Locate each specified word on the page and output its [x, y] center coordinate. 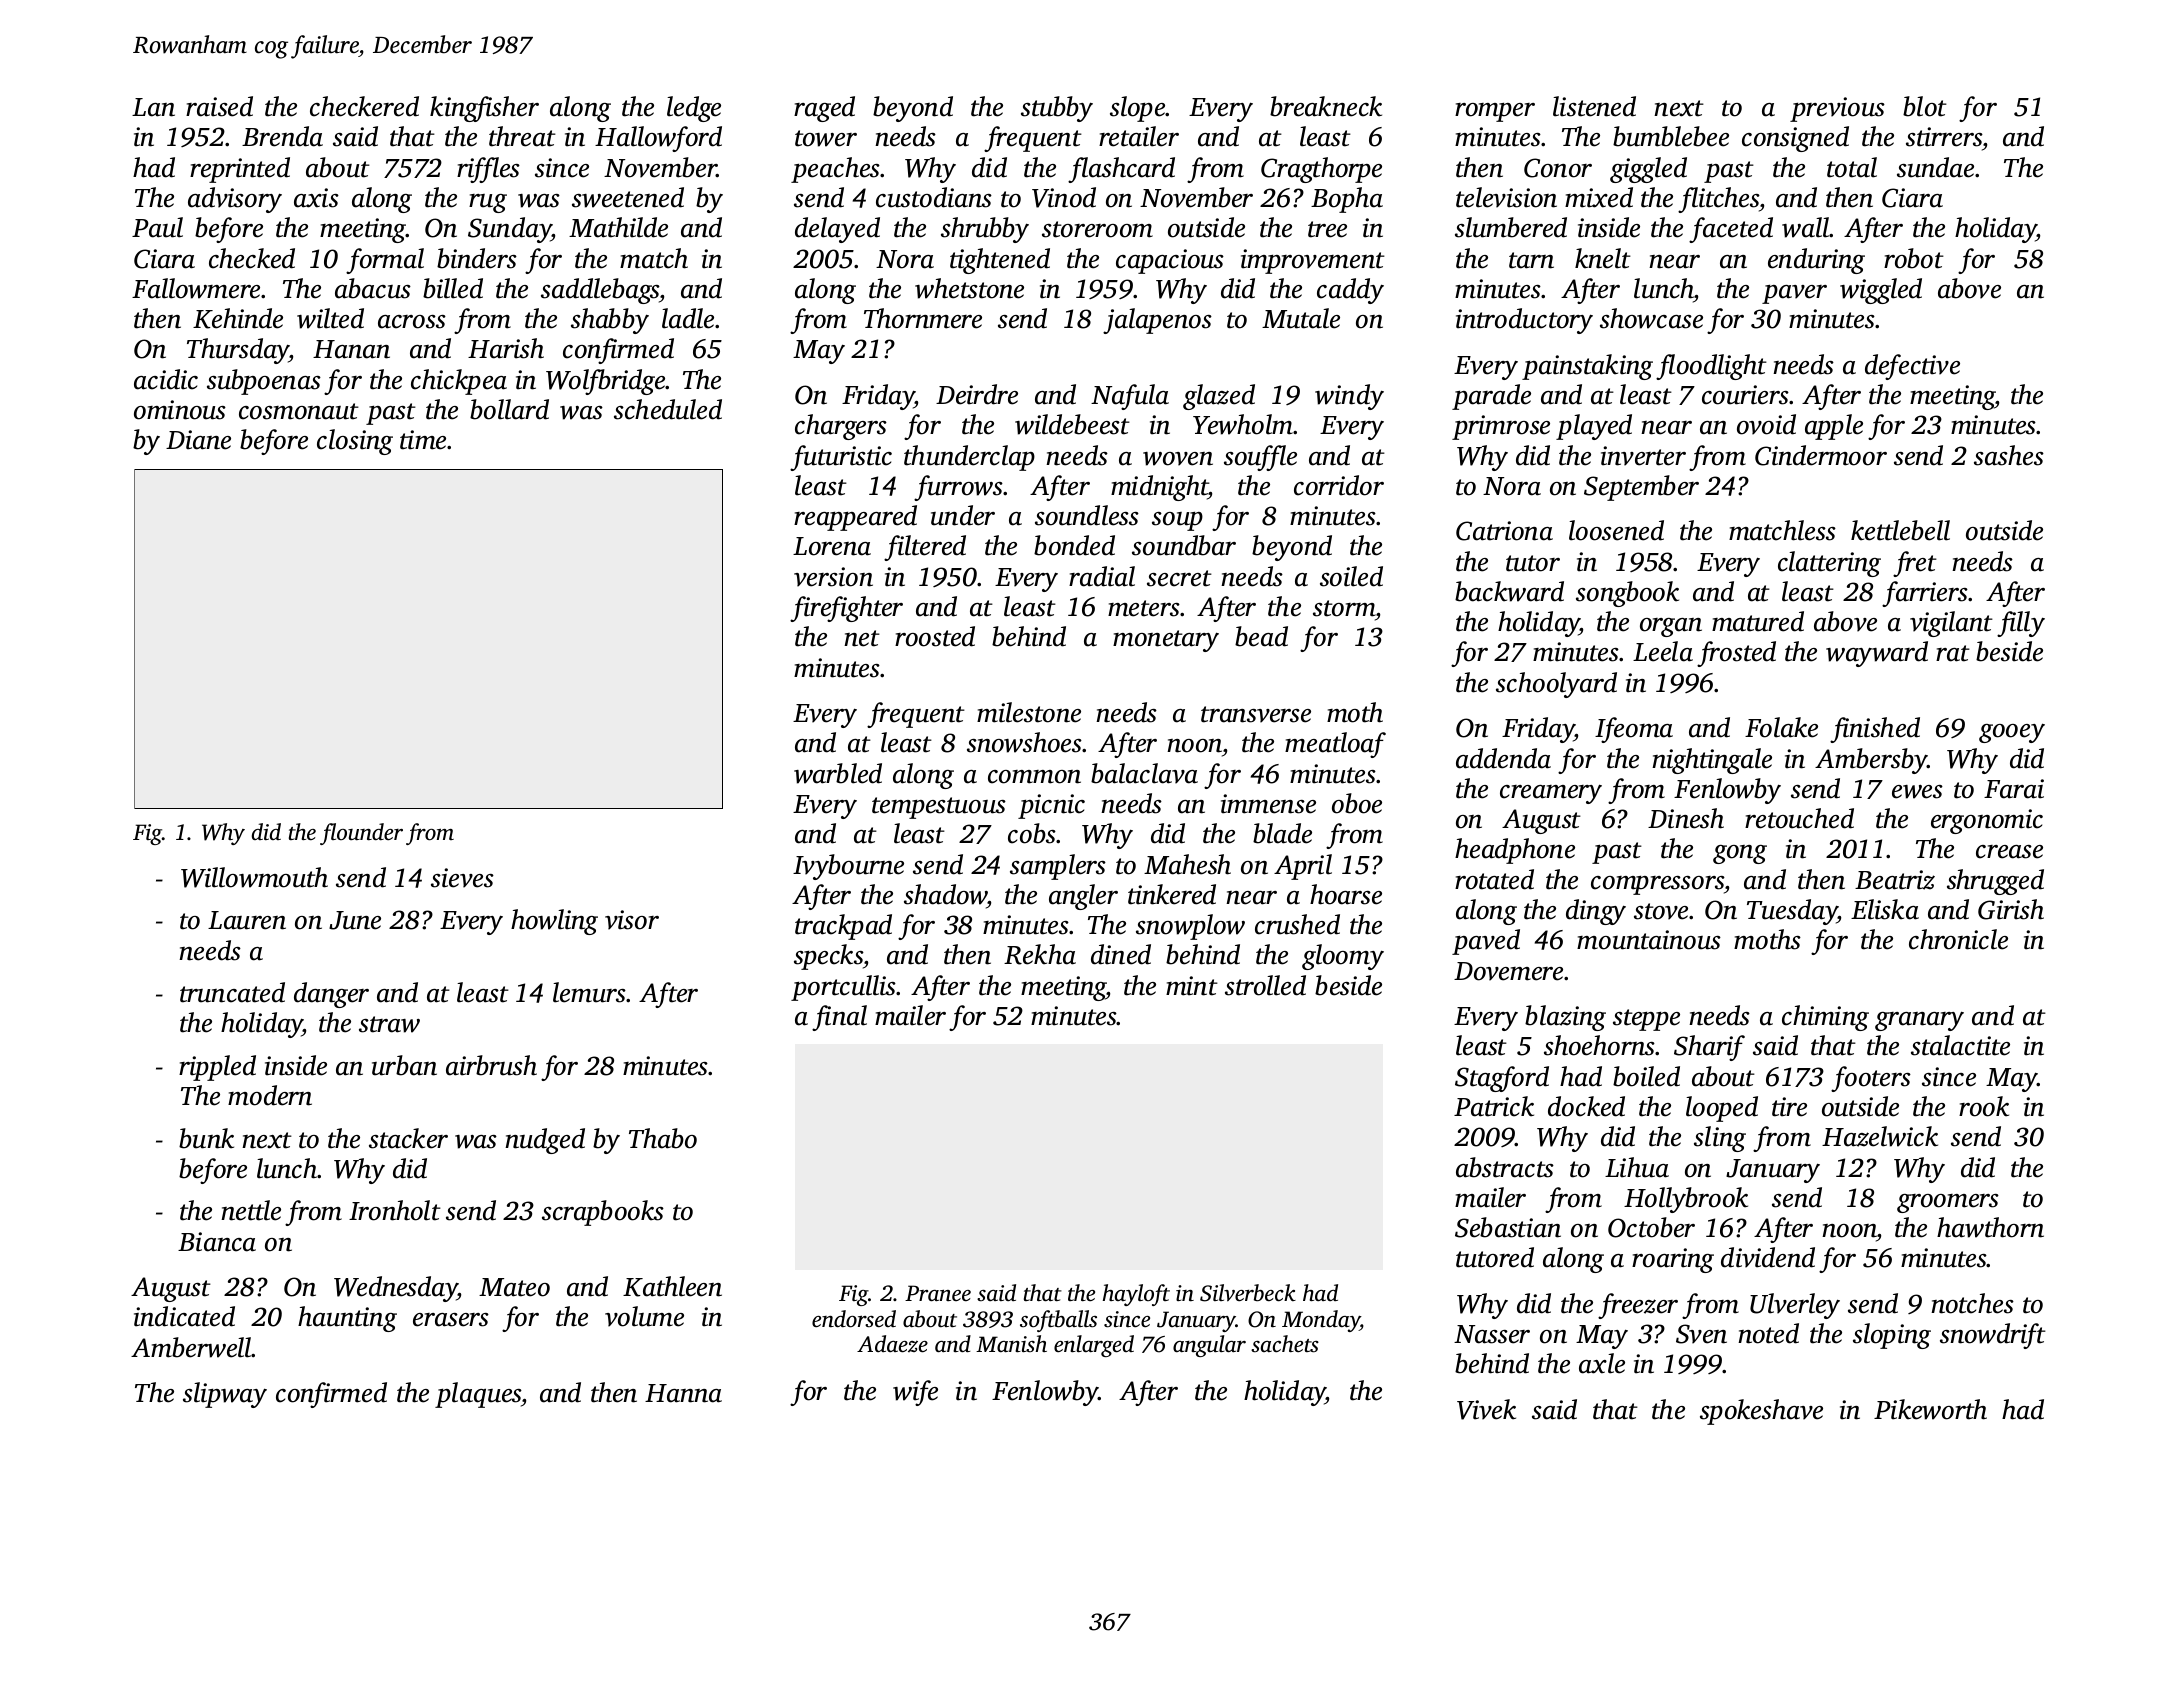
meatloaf [1335, 745]
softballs [1058, 1321]
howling [554, 922]
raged [824, 109]
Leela [1663, 651]
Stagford [1502, 1079]
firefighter [846, 609]
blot [1925, 106]
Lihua [1637, 1167]
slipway [225, 1395]
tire [1789, 1107]
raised [219, 106]
